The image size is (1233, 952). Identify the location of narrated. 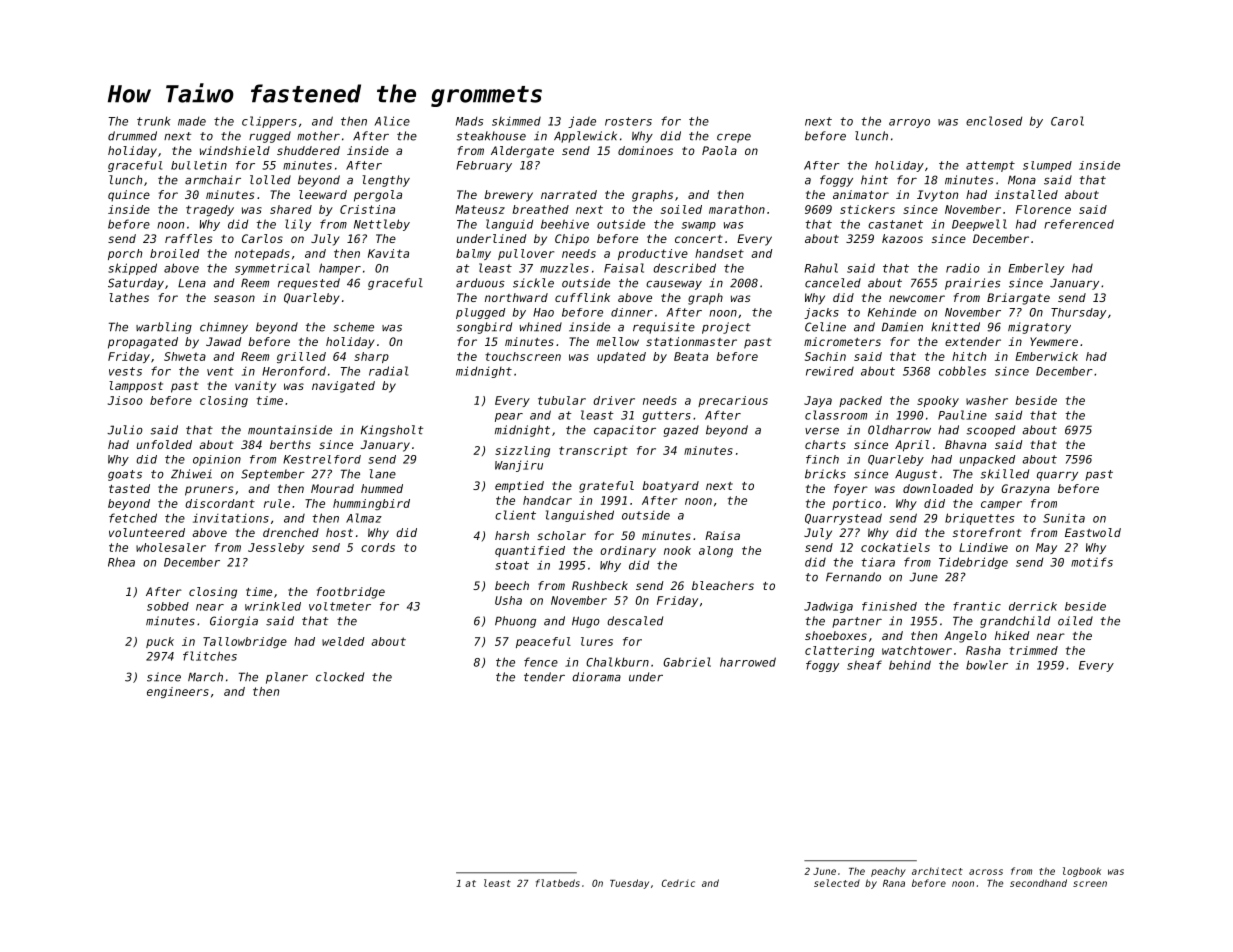
(569, 194).
